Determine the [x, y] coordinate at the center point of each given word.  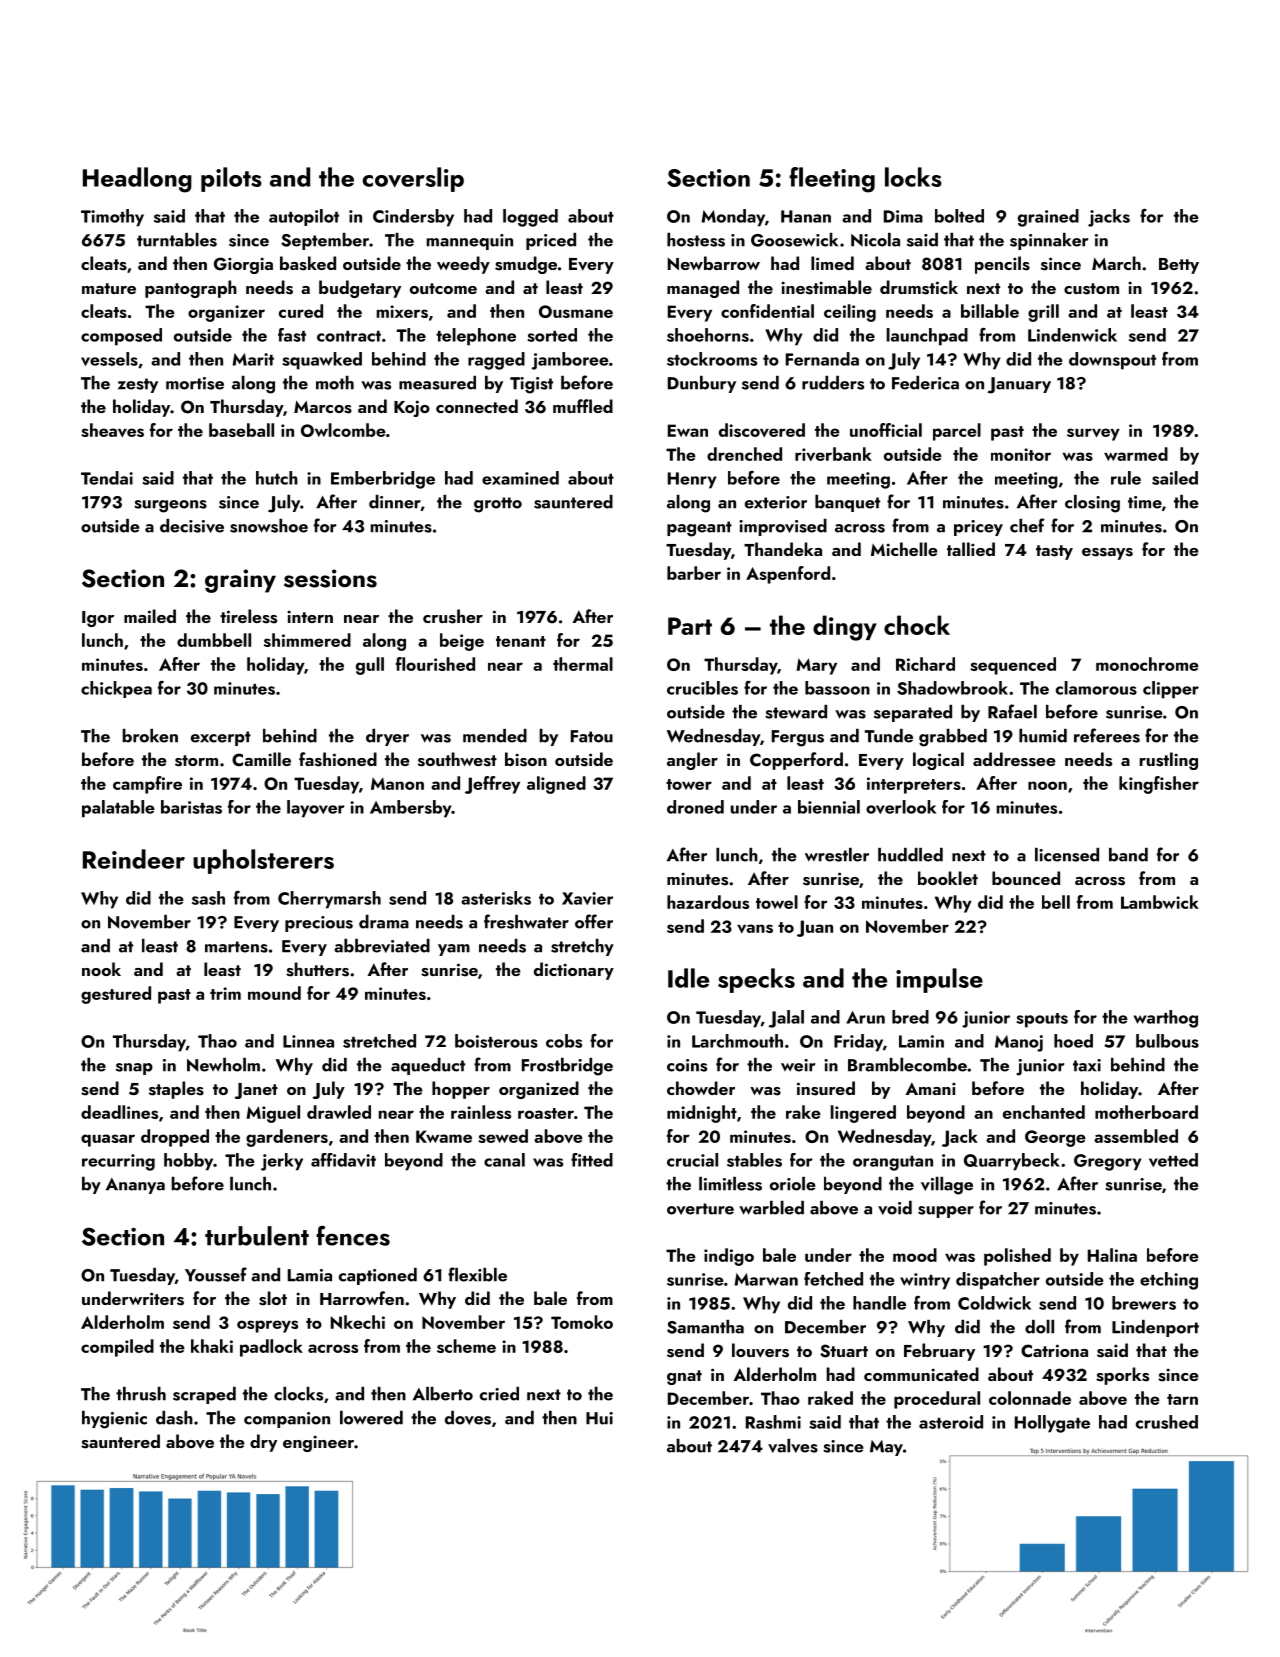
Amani [930, 1088]
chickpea [116, 689]
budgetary [360, 289]
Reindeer [134, 859]
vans [755, 928]
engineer [318, 1443]
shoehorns [708, 335]
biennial [829, 807]
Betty [1179, 266]
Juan [815, 928]
